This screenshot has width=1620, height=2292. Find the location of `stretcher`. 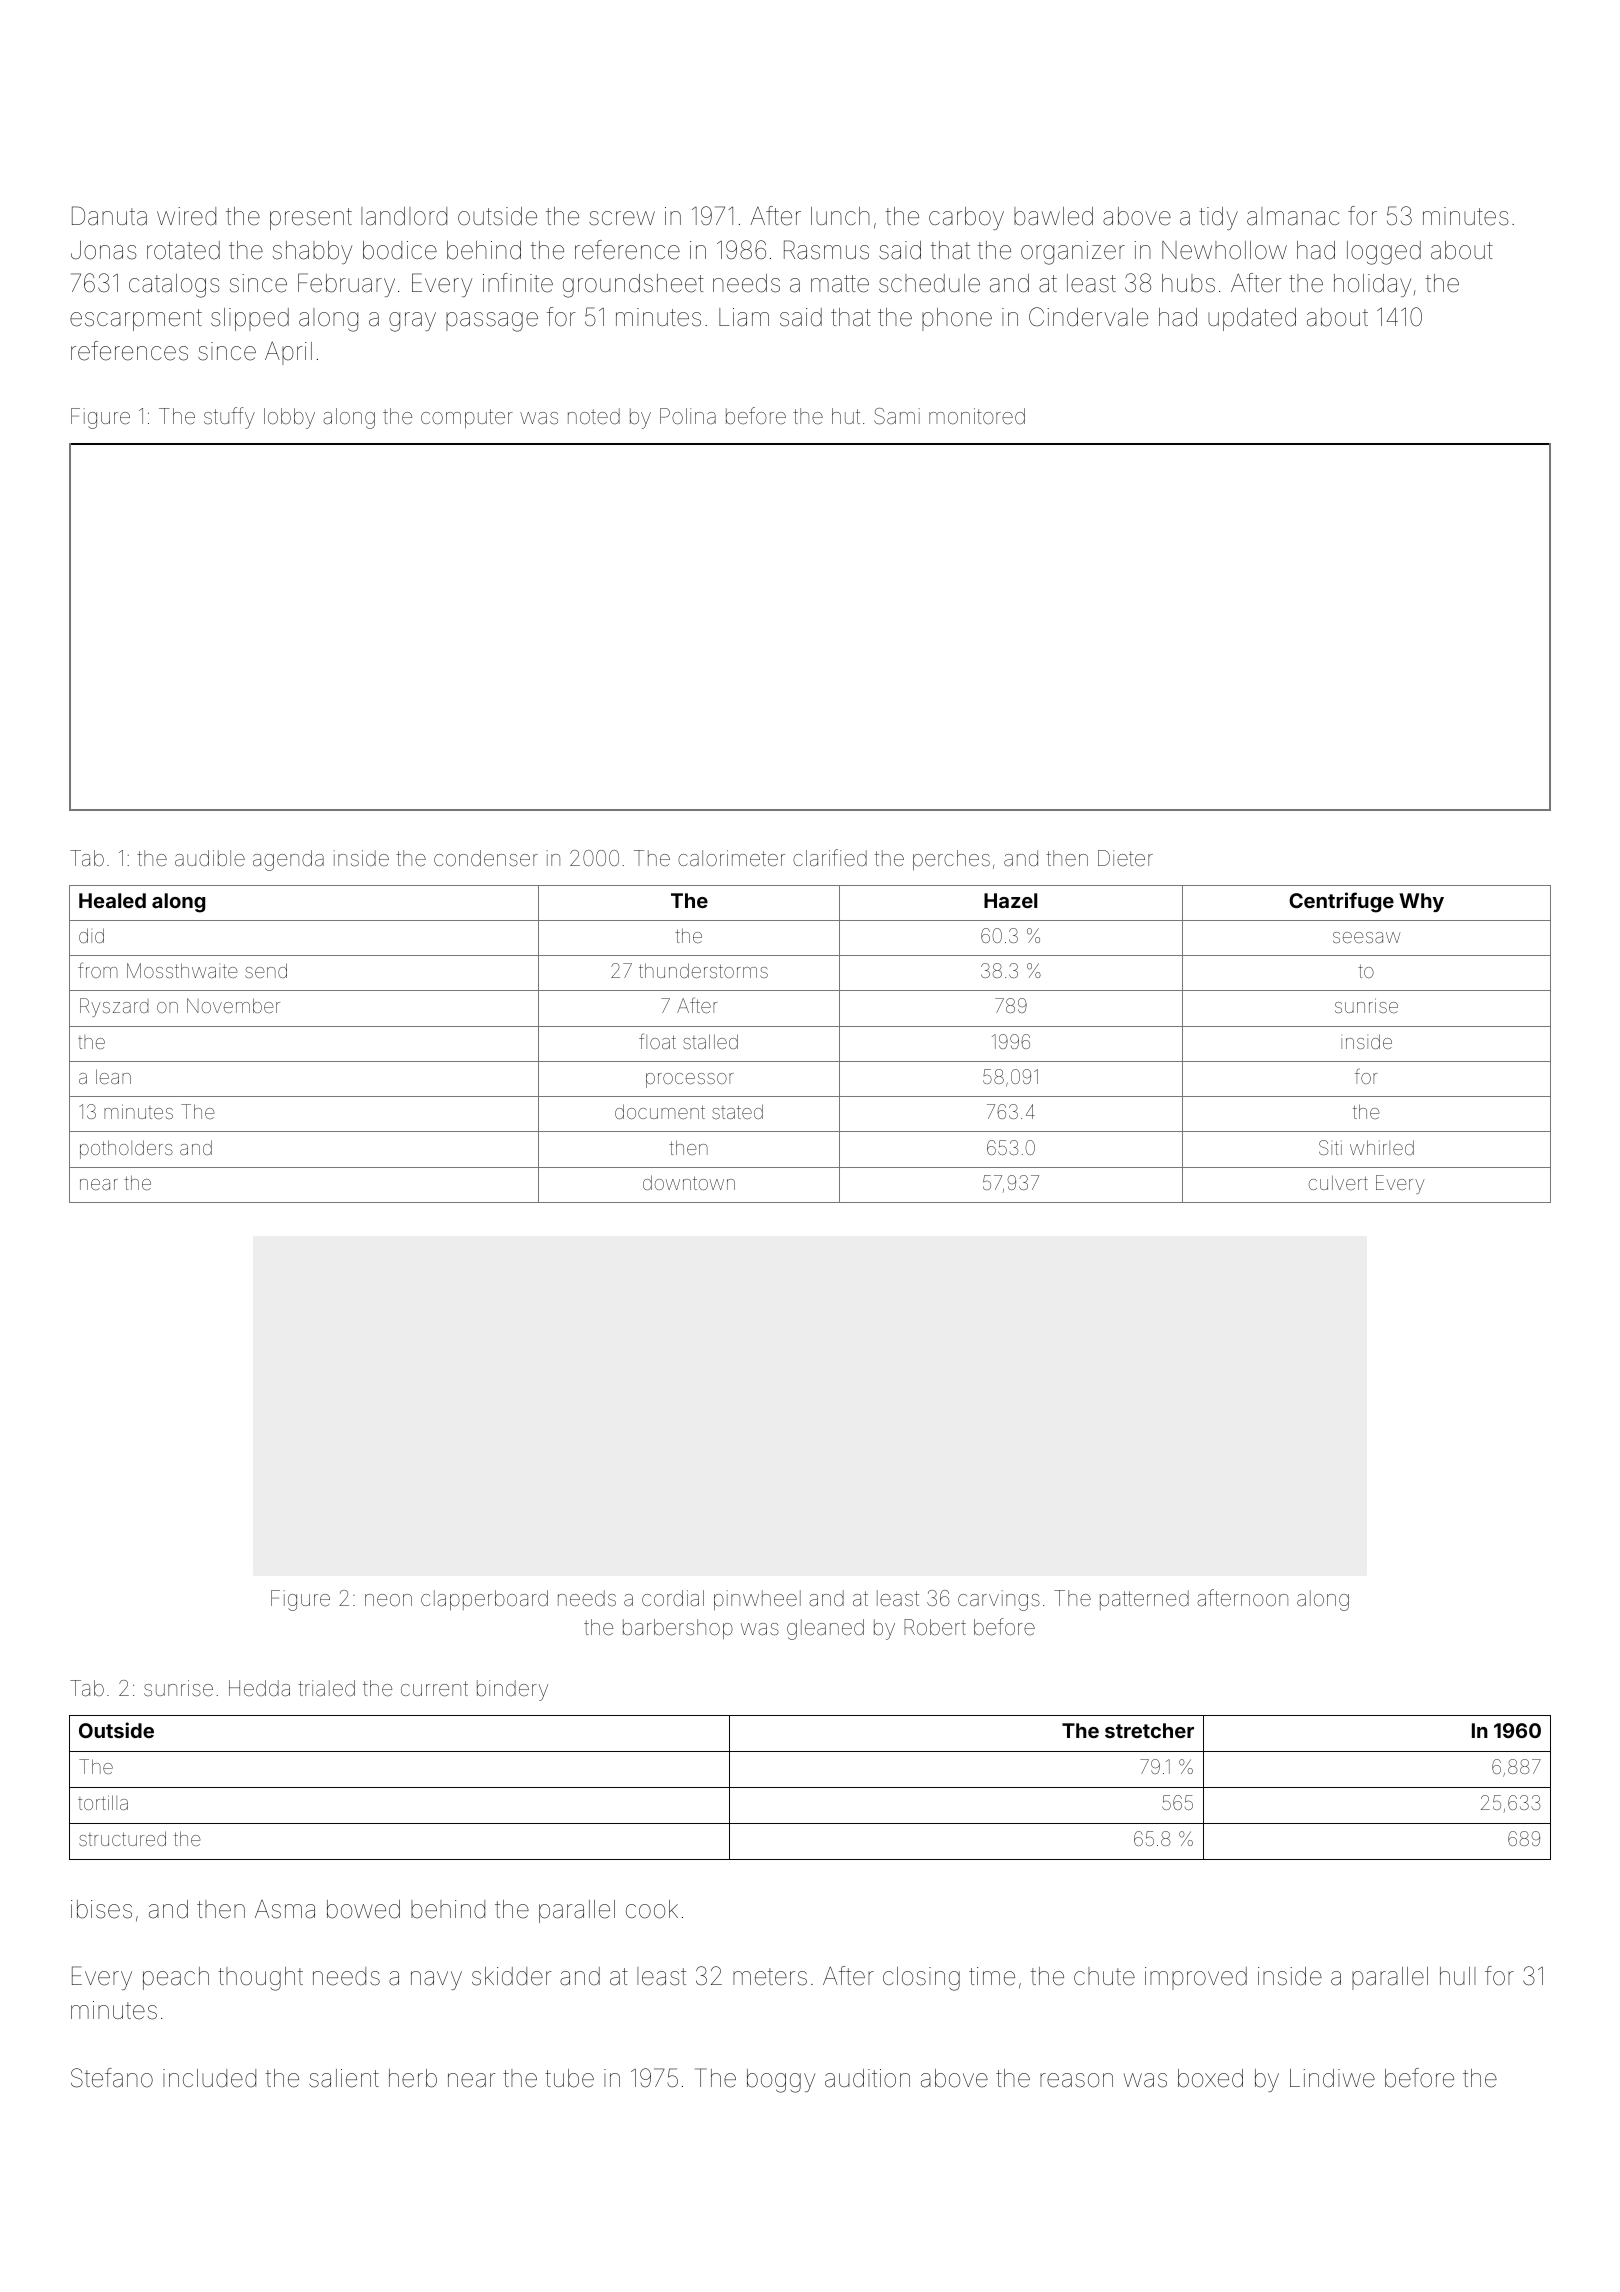

stretcher is located at coordinates (1149, 1730).
